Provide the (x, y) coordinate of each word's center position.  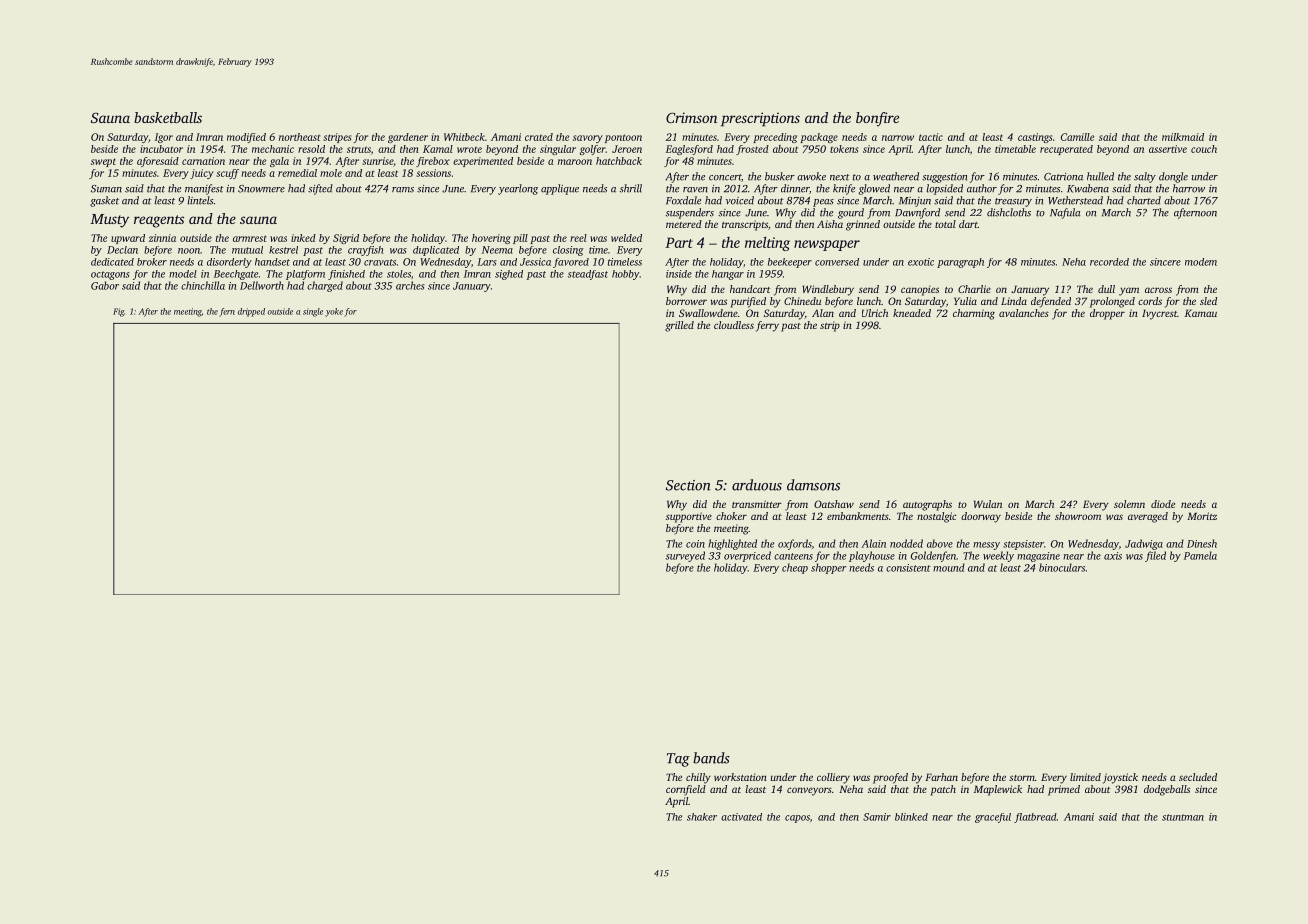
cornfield (686, 790)
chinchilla (203, 285)
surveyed (685, 556)
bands (711, 758)
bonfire (877, 119)
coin (695, 544)
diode (1163, 504)
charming (974, 314)
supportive (689, 517)
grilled (679, 326)
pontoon (623, 138)
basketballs (168, 117)
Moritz (1202, 516)
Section (688, 485)
